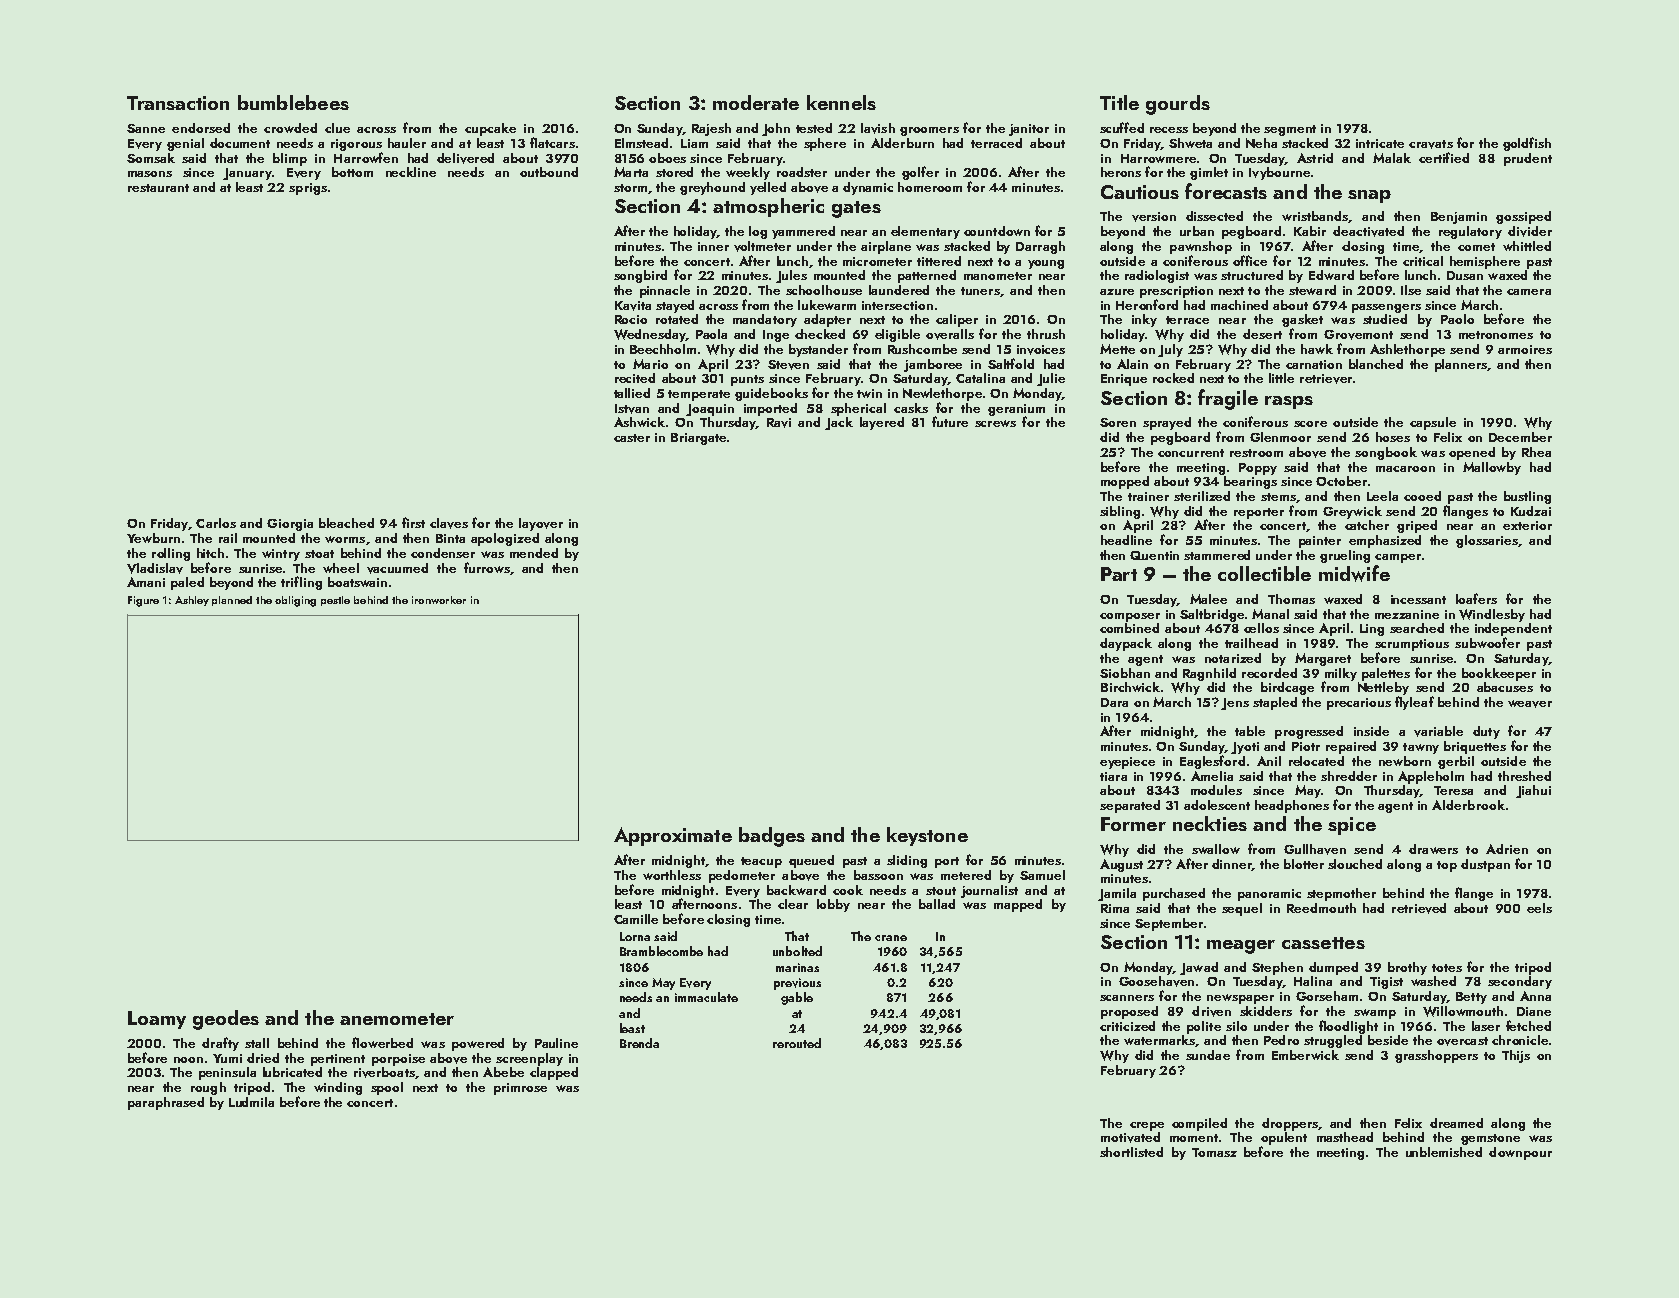  I want to click on headline, so click(1126, 540).
